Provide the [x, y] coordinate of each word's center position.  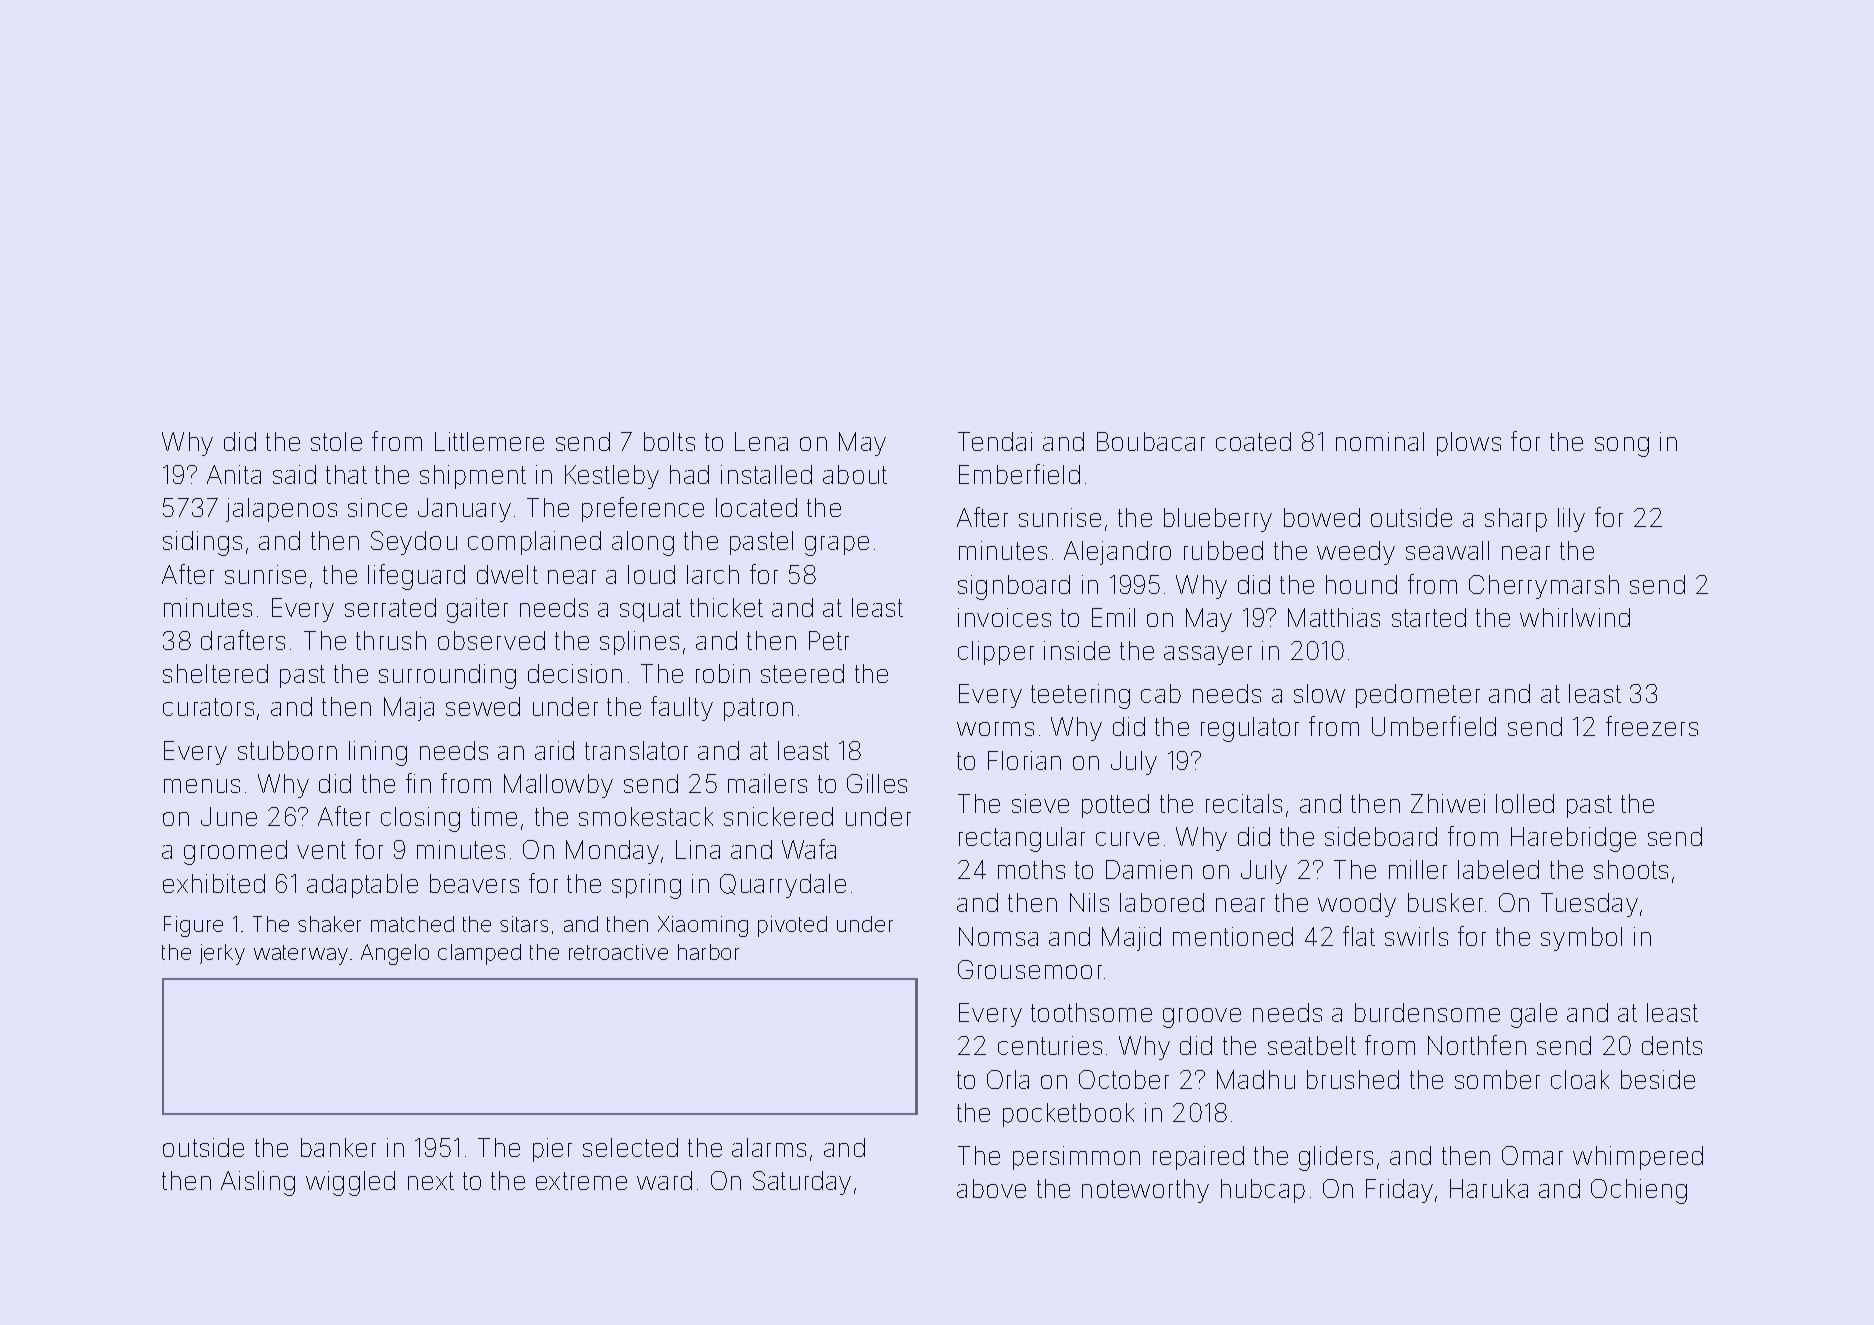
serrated [390, 607]
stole [336, 441]
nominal [1380, 441]
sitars [524, 924]
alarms [769, 1147]
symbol [1581, 939]
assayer [1208, 655]
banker [338, 1147]
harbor [708, 952]
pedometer [1418, 696]
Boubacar [1151, 441]
